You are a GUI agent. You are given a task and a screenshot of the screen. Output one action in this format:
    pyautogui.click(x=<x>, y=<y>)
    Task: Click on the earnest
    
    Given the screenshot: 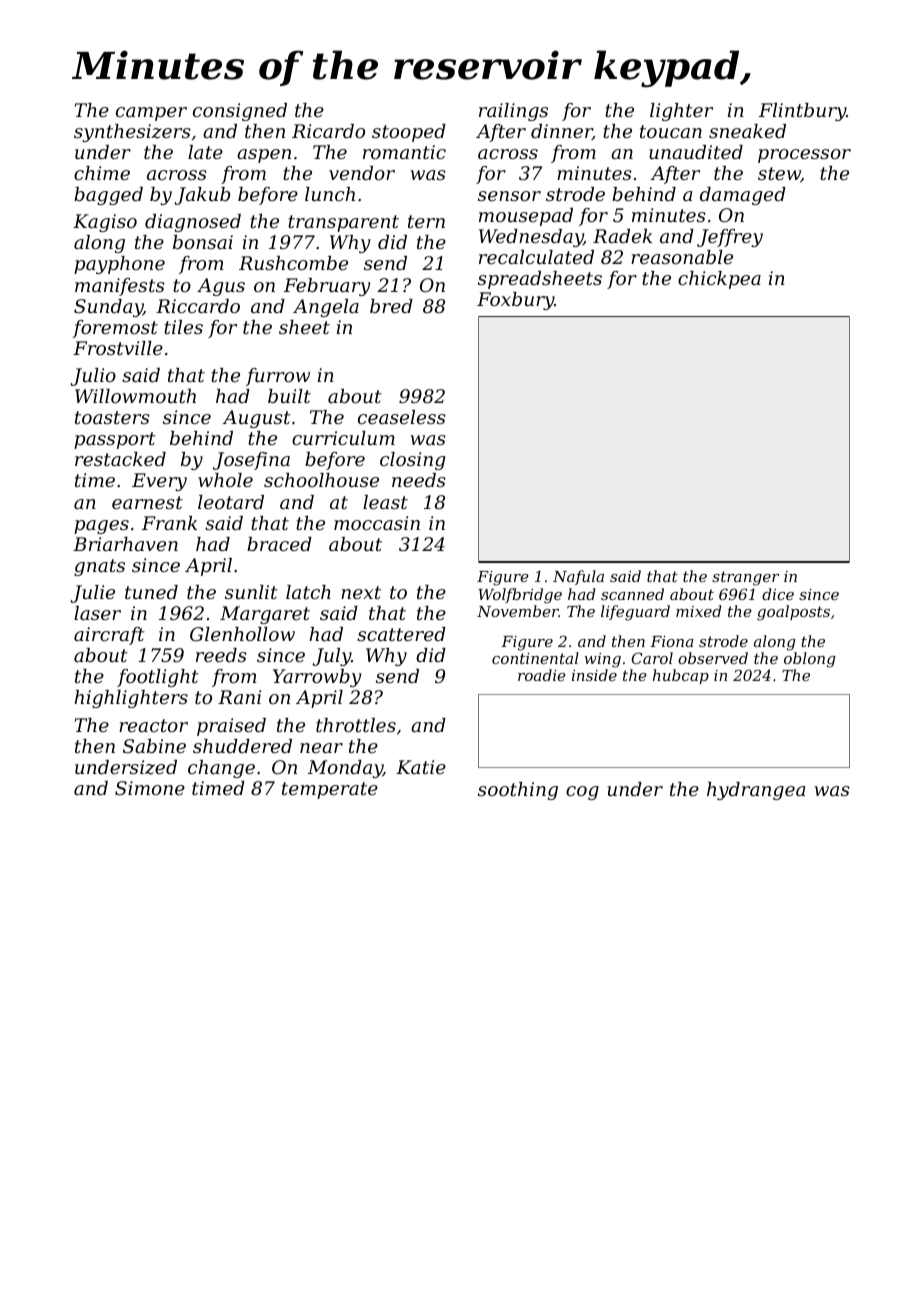 What is the action you would take?
    pyautogui.click(x=147, y=502)
